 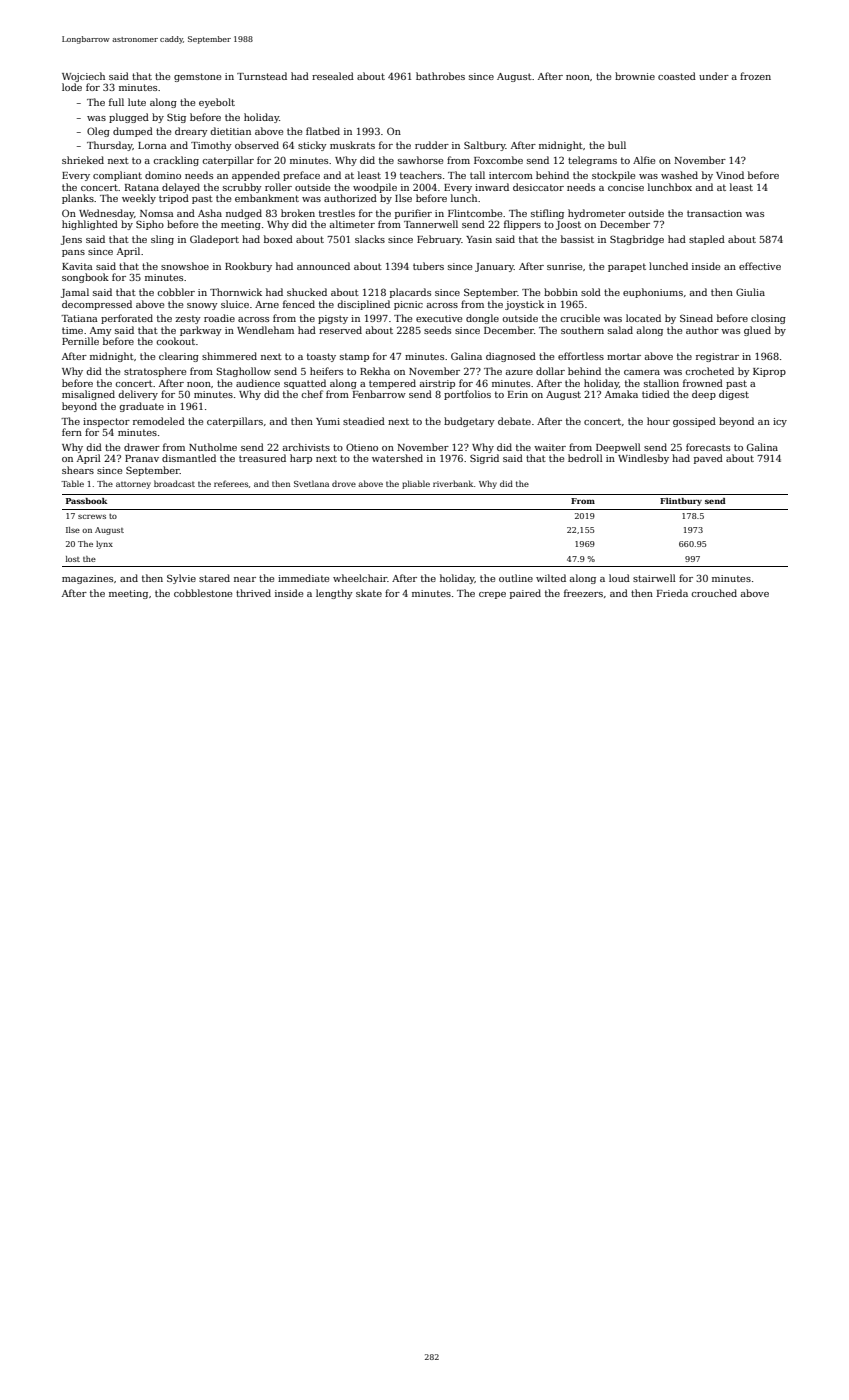 What do you see at coordinates (714, 593) in the image?
I see `crouched` at bounding box center [714, 593].
